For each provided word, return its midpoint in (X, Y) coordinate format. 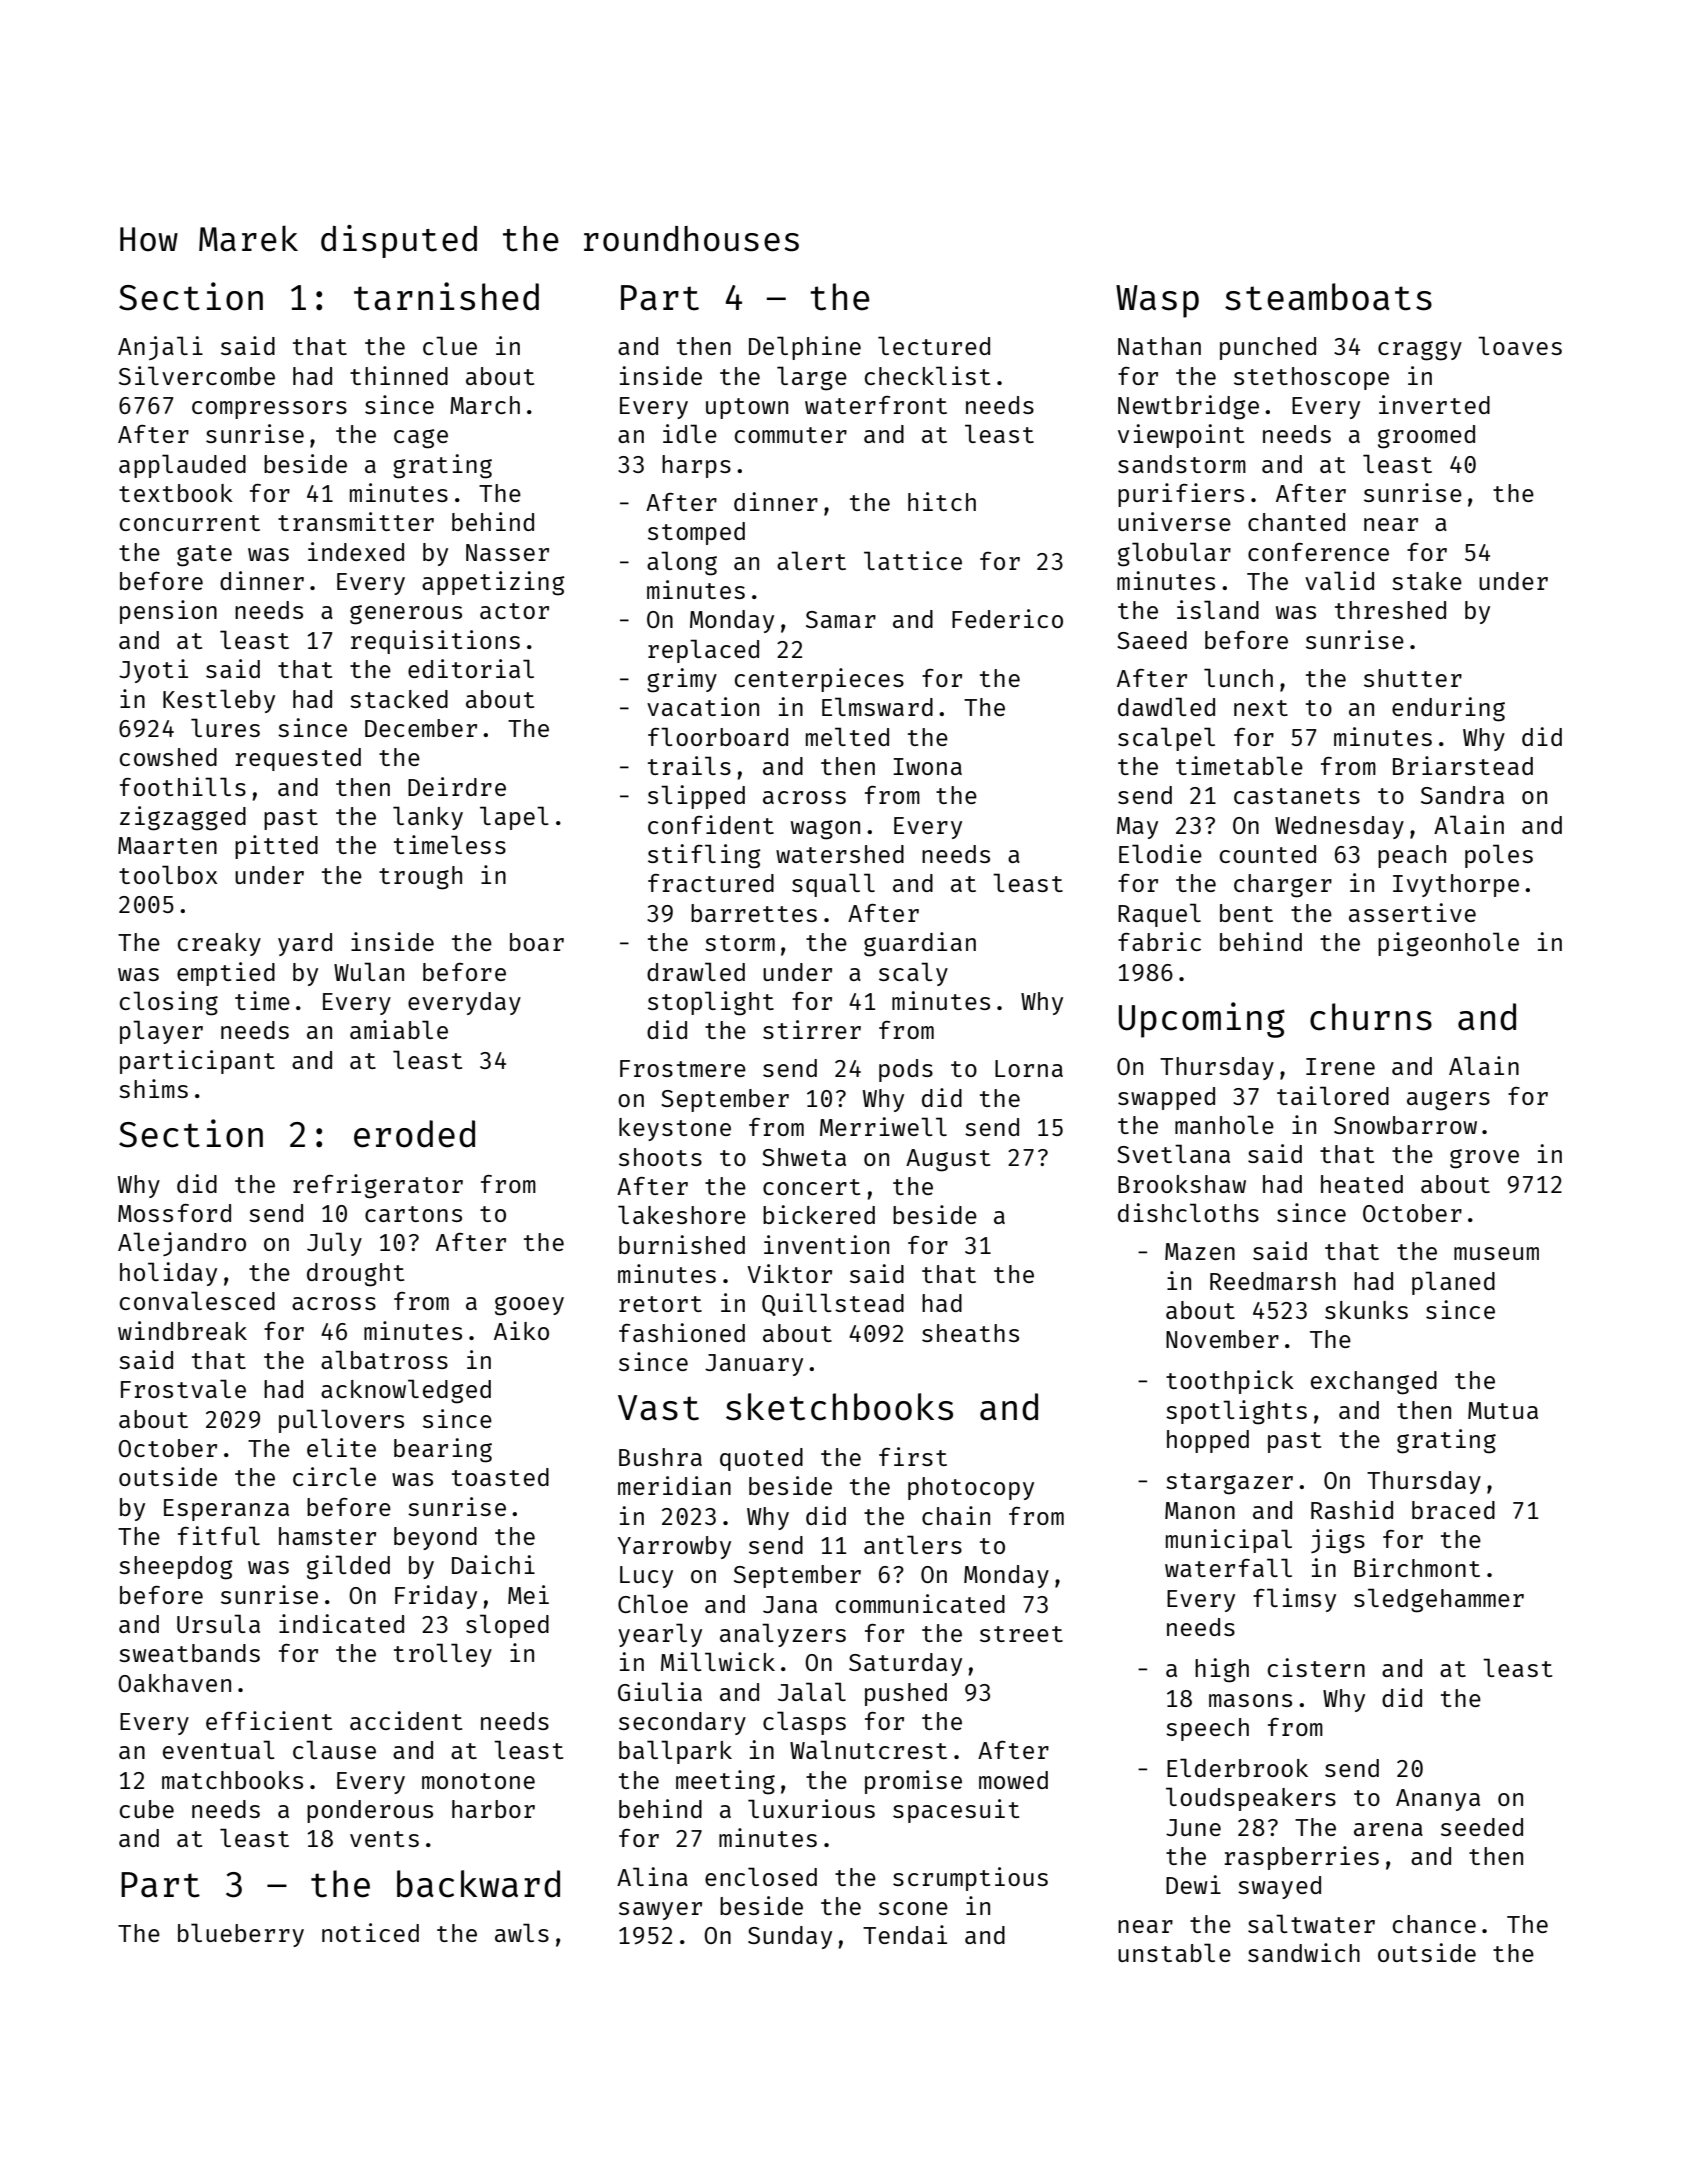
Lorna (1029, 1068)
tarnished (446, 296)
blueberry (241, 1935)
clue (450, 345)
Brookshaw (1182, 1184)
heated (1362, 1184)
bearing (443, 1450)
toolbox (168, 874)
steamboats (1328, 297)
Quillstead (833, 1304)
